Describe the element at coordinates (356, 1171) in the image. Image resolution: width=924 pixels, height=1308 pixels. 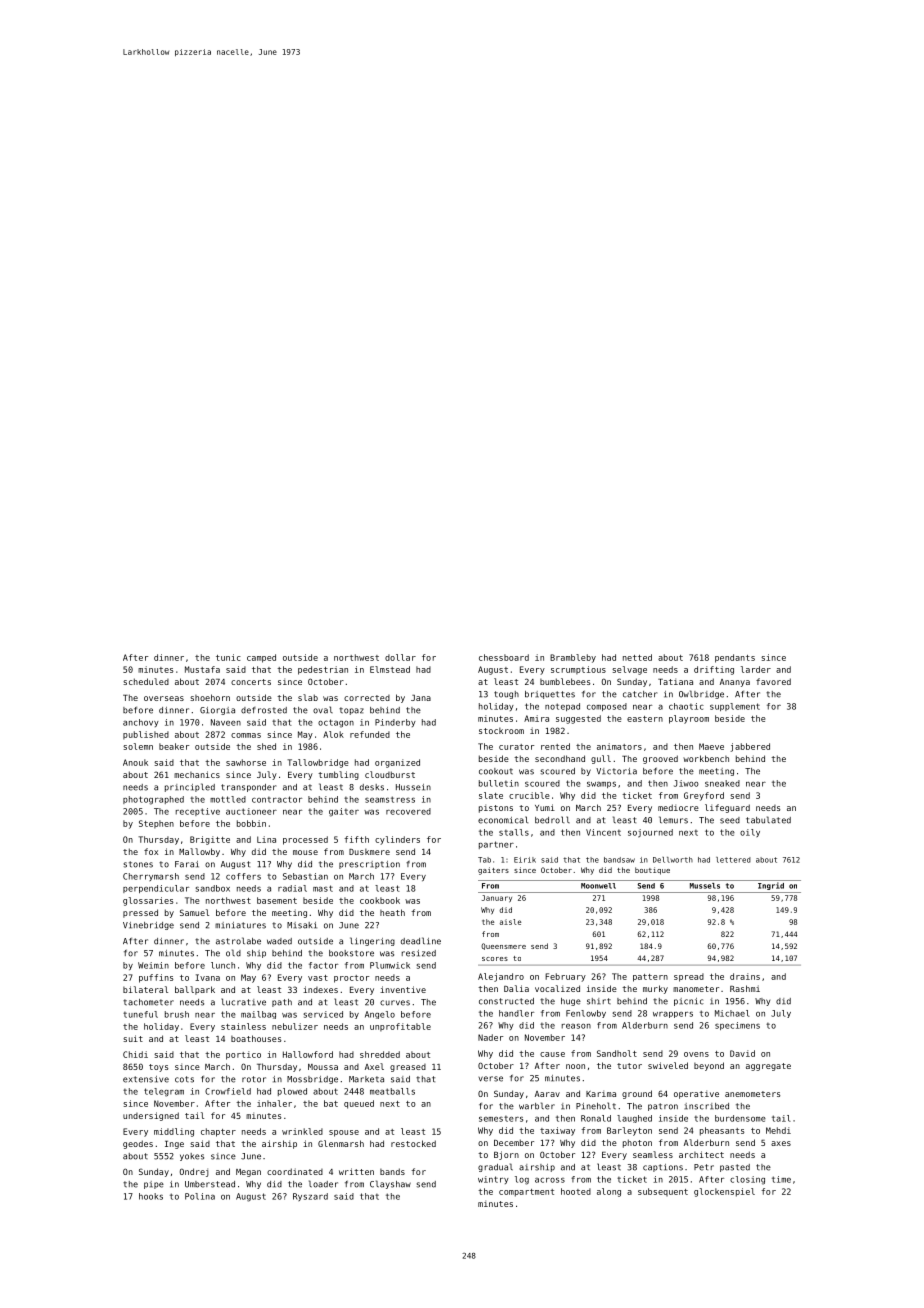
I see `written` at that location.
